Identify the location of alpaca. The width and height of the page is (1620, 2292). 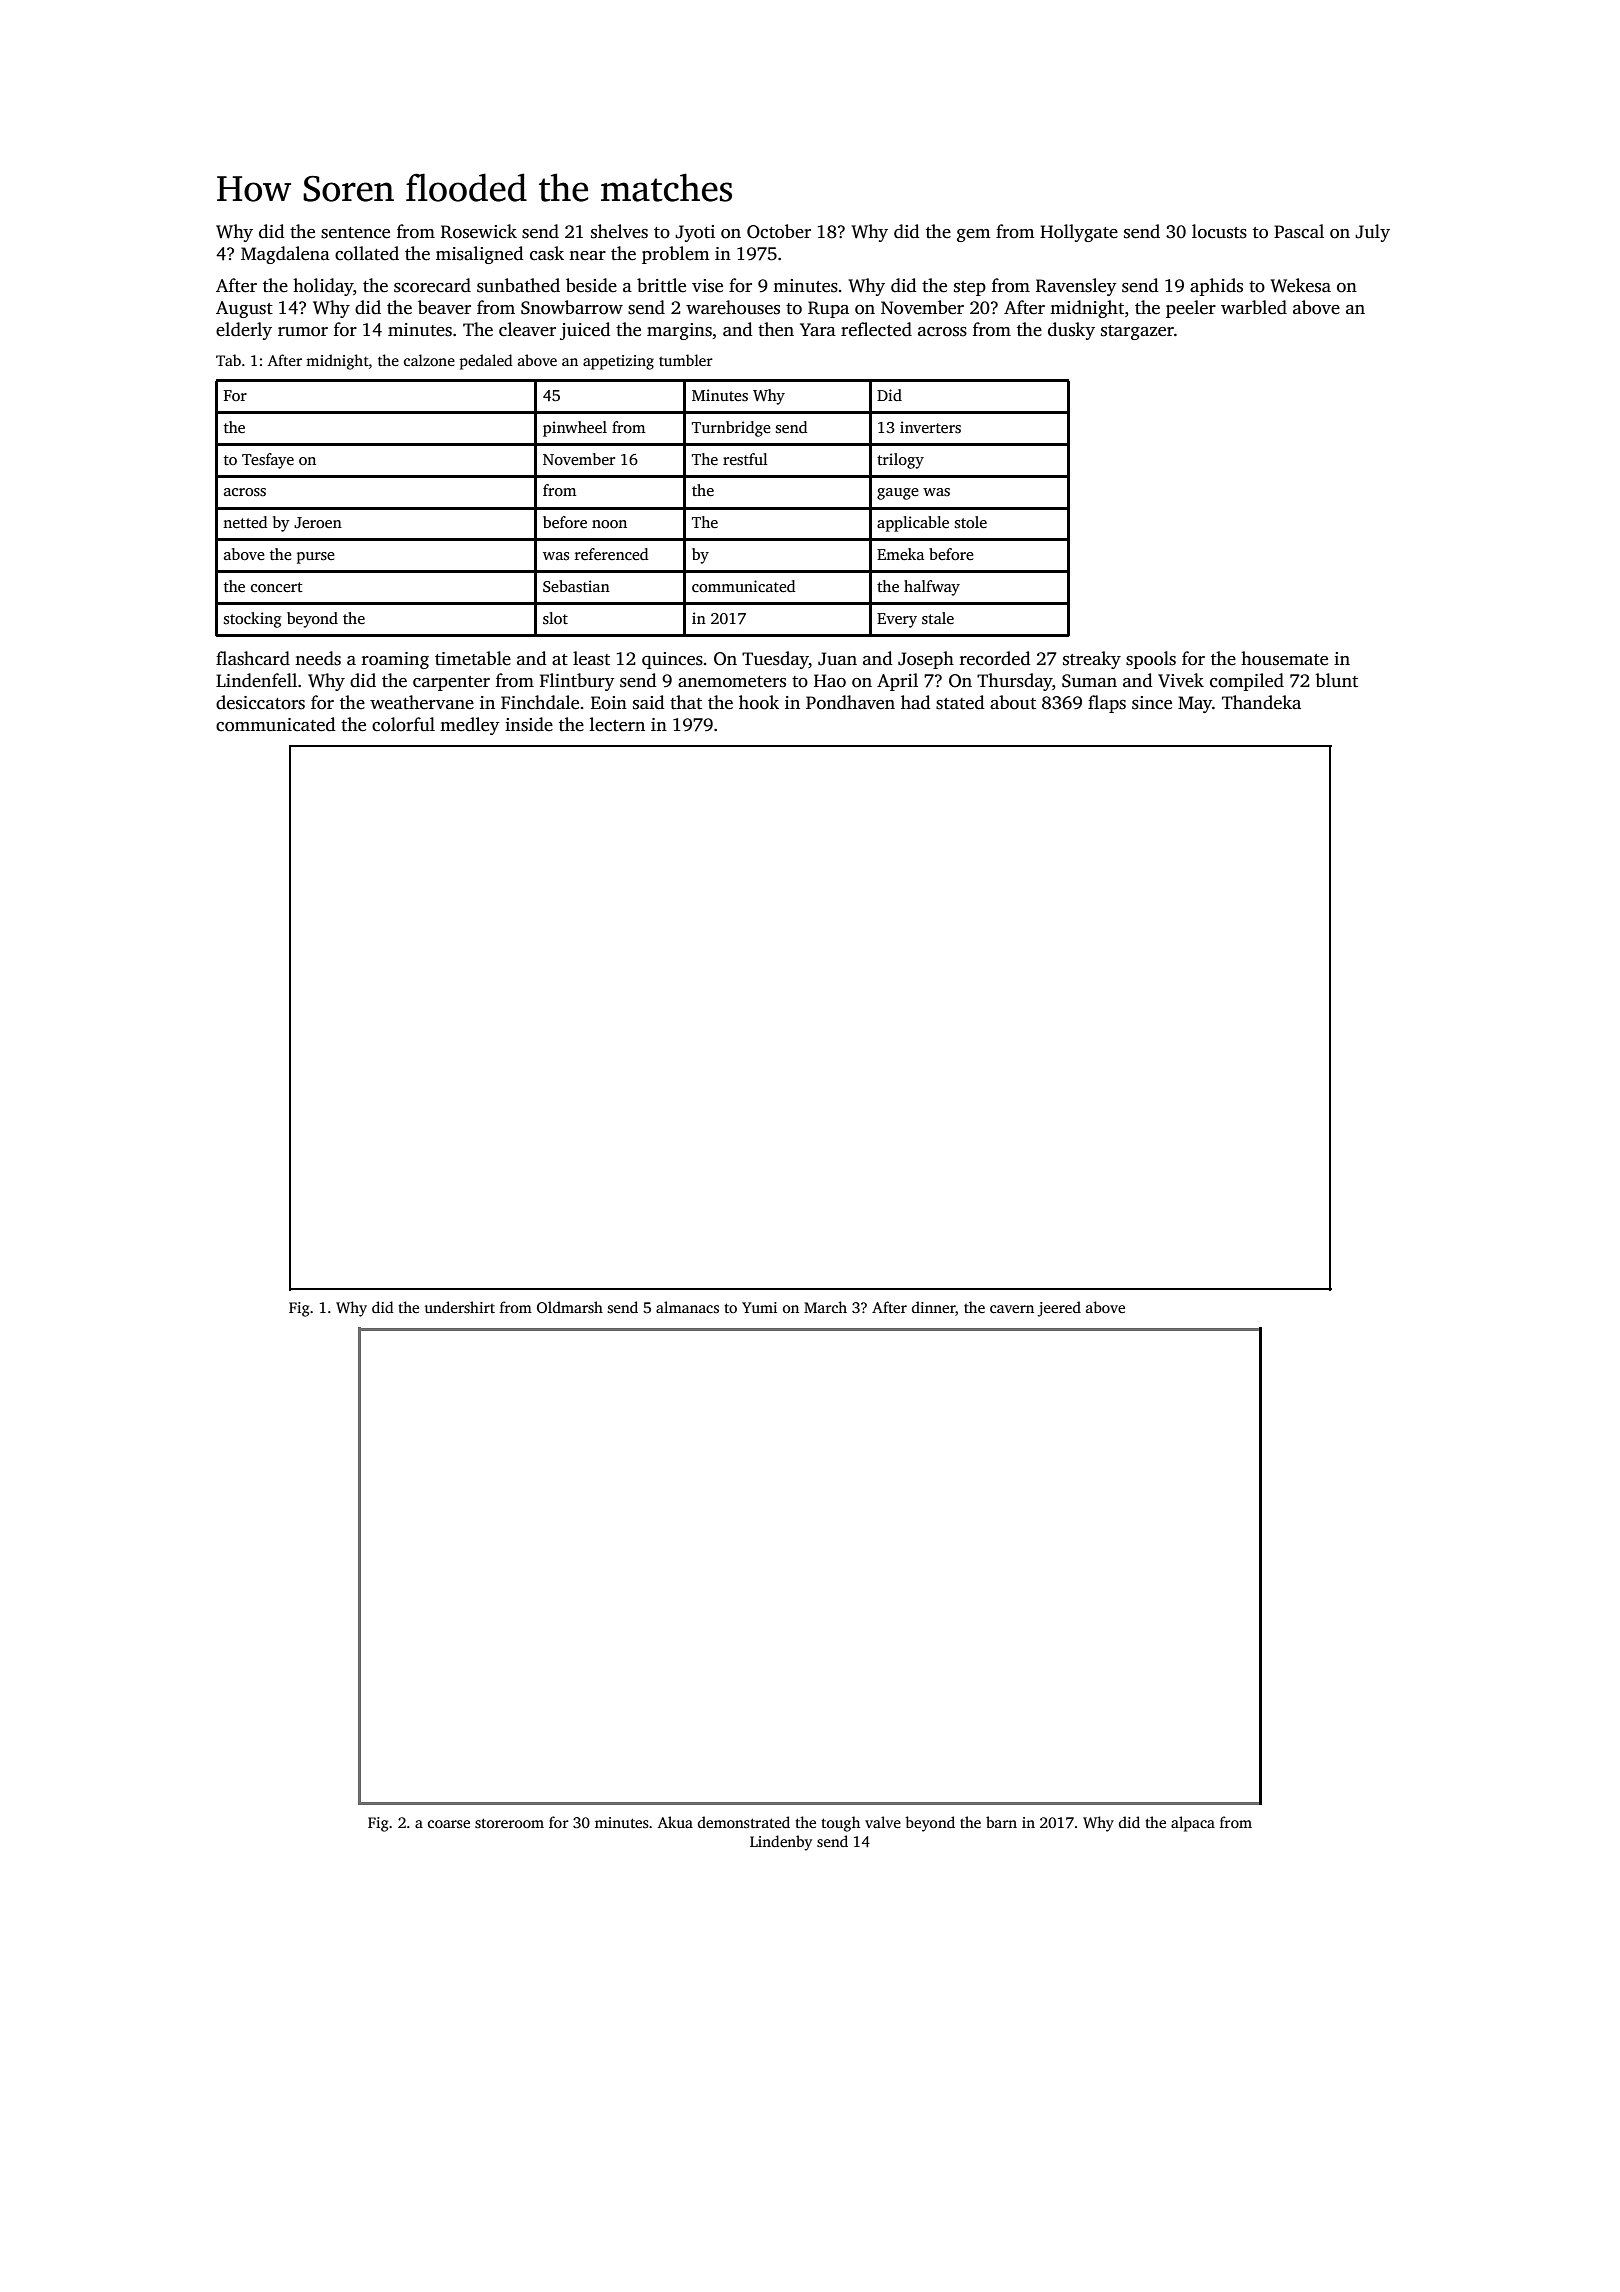
(1193, 1824).
